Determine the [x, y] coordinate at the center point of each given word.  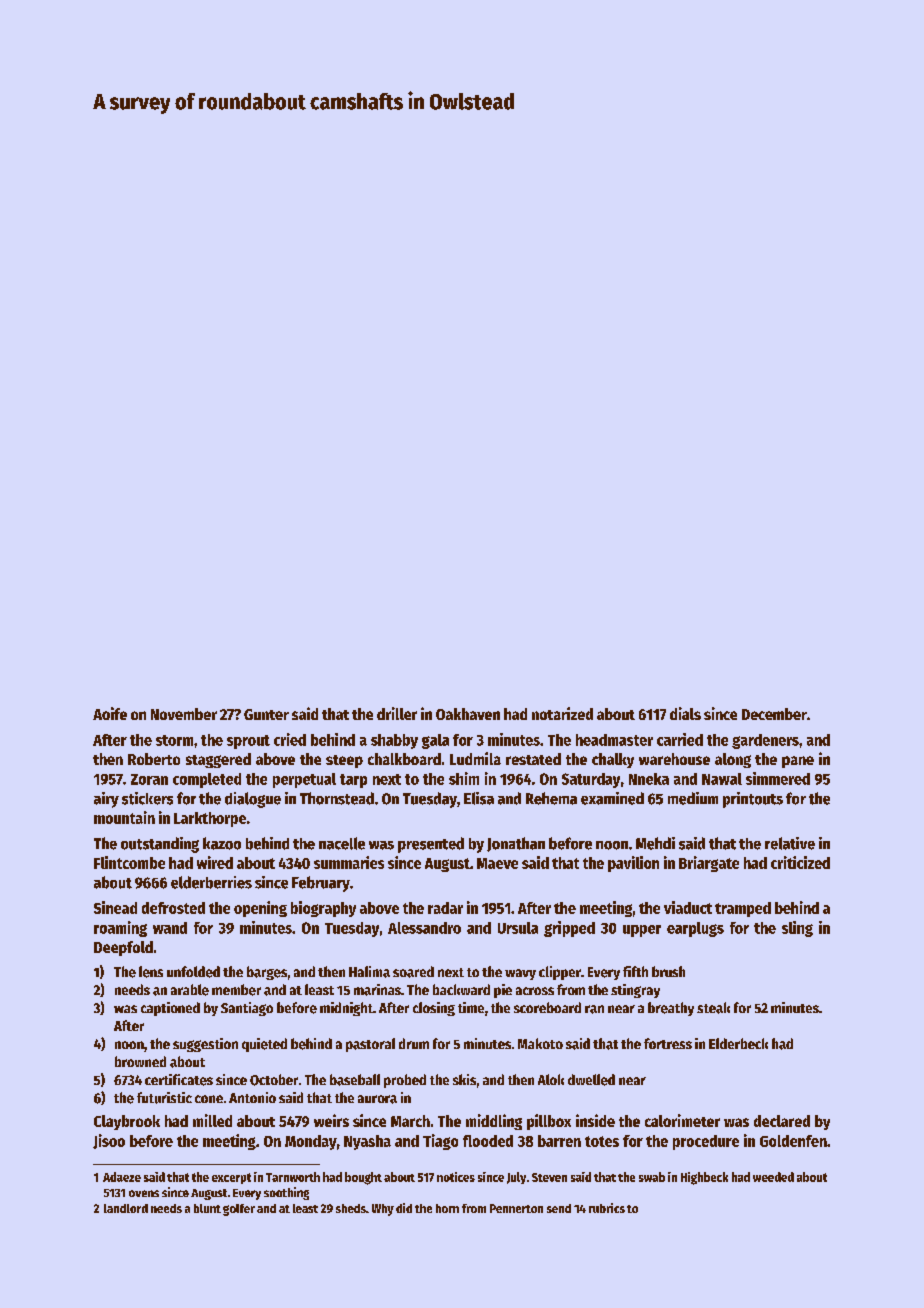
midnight [346, 1009]
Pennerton [516, 1208]
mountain [124, 817]
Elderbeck [738, 1043]
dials [685, 713]
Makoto [540, 1043]
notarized [562, 713]
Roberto [154, 759]
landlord [126, 1208]
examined [612, 798]
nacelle [342, 843]
